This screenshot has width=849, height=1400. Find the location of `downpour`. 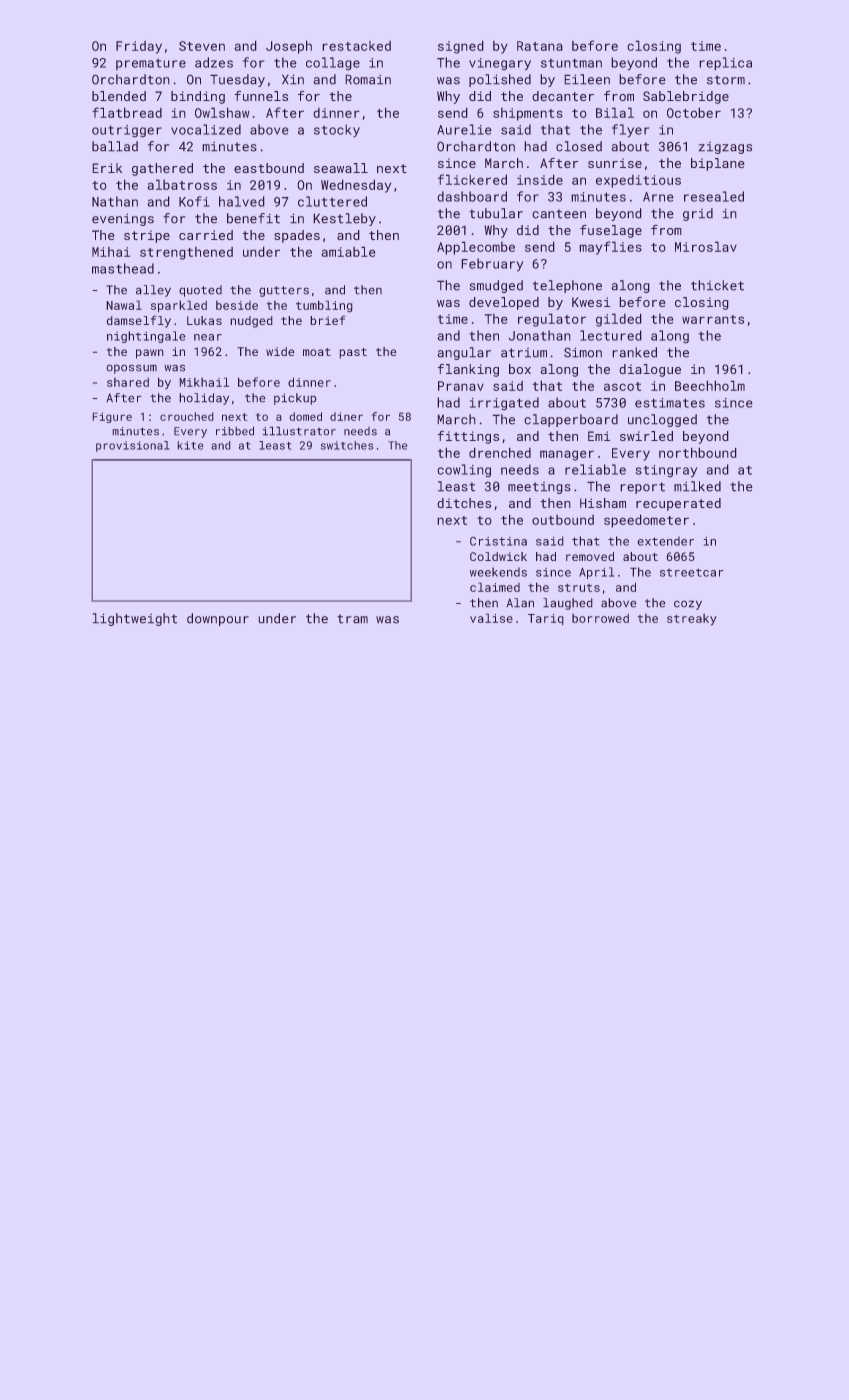

downpour is located at coordinates (218, 619).
